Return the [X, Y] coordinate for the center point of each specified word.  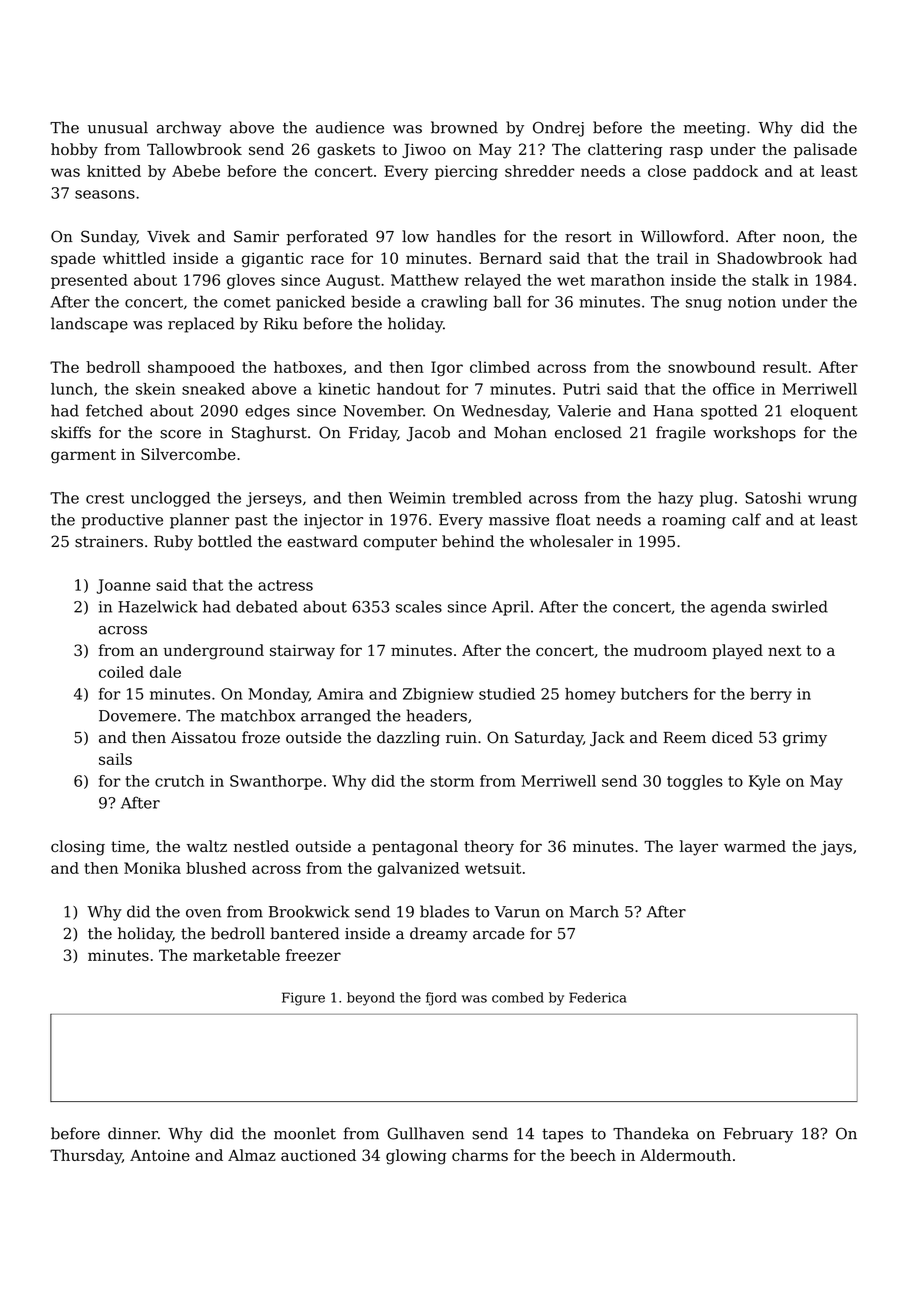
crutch [179, 781]
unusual [118, 127]
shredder [539, 171]
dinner [133, 1133]
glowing [416, 1157]
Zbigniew [438, 695]
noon [801, 238]
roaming [694, 521]
